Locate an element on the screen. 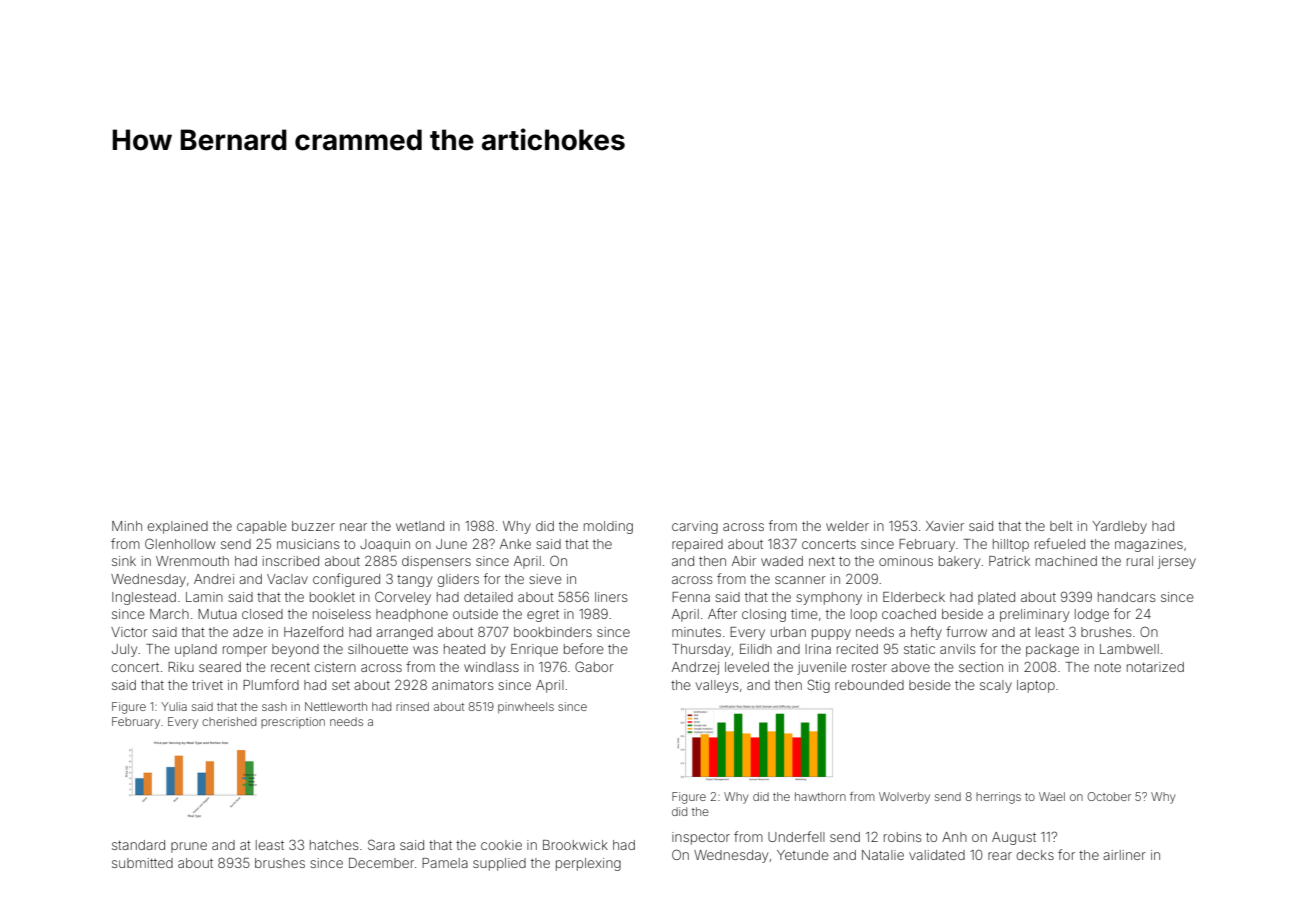 This screenshot has height=924, width=1308. Elderbeck is located at coordinates (914, 597).
